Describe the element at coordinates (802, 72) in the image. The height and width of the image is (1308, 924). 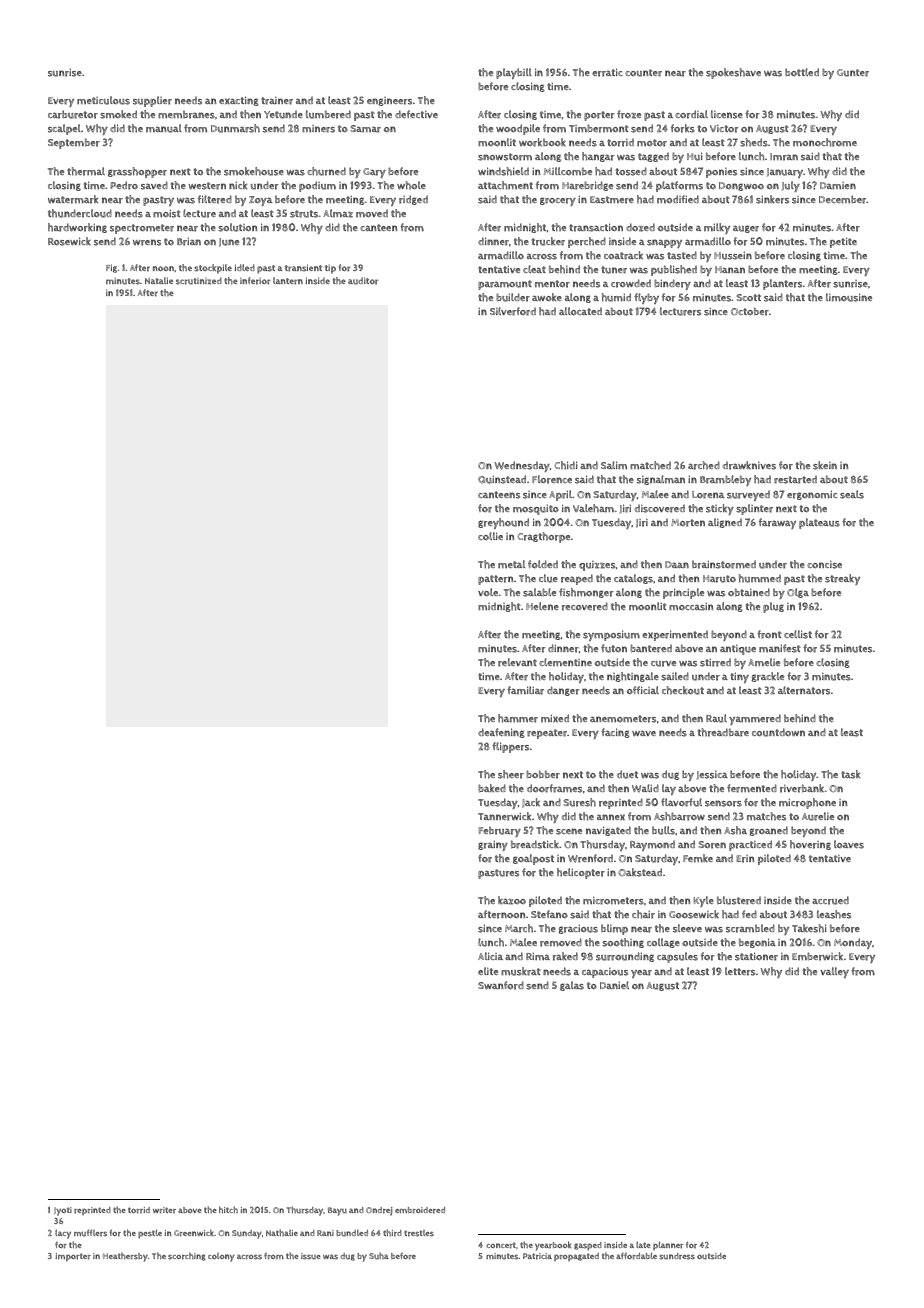
I see `bottled` at that location.
